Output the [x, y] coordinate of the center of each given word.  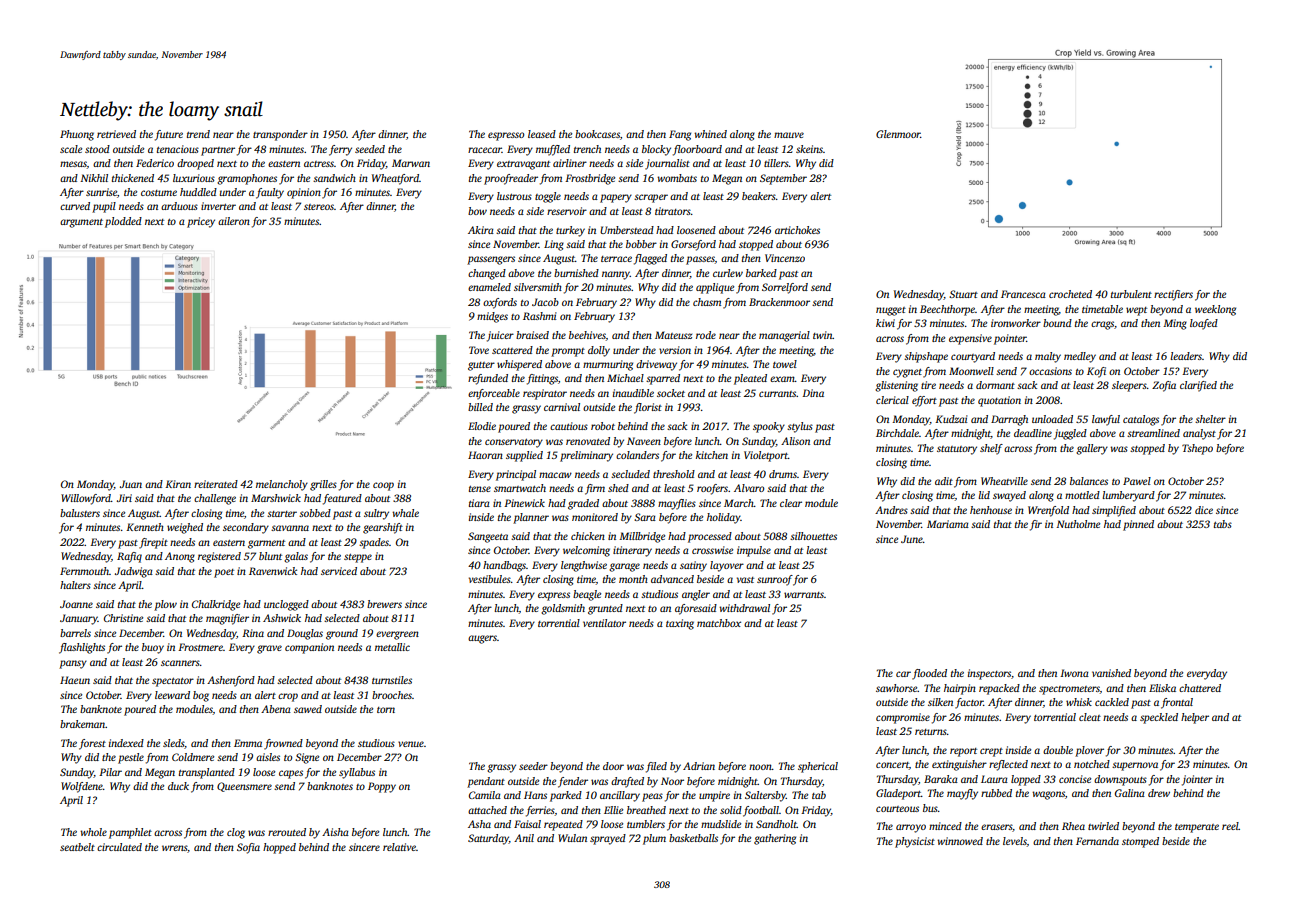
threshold [674, 474]
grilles [323, 485]
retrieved [116, 134]
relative [399, 847]
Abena [276, 709]
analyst [1199, 434]
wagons [1048, 795]
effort [924, 401]
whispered [519, 365]
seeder [533, 766]
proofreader [511, 179]
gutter [481, 366]
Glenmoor [898, 134]
